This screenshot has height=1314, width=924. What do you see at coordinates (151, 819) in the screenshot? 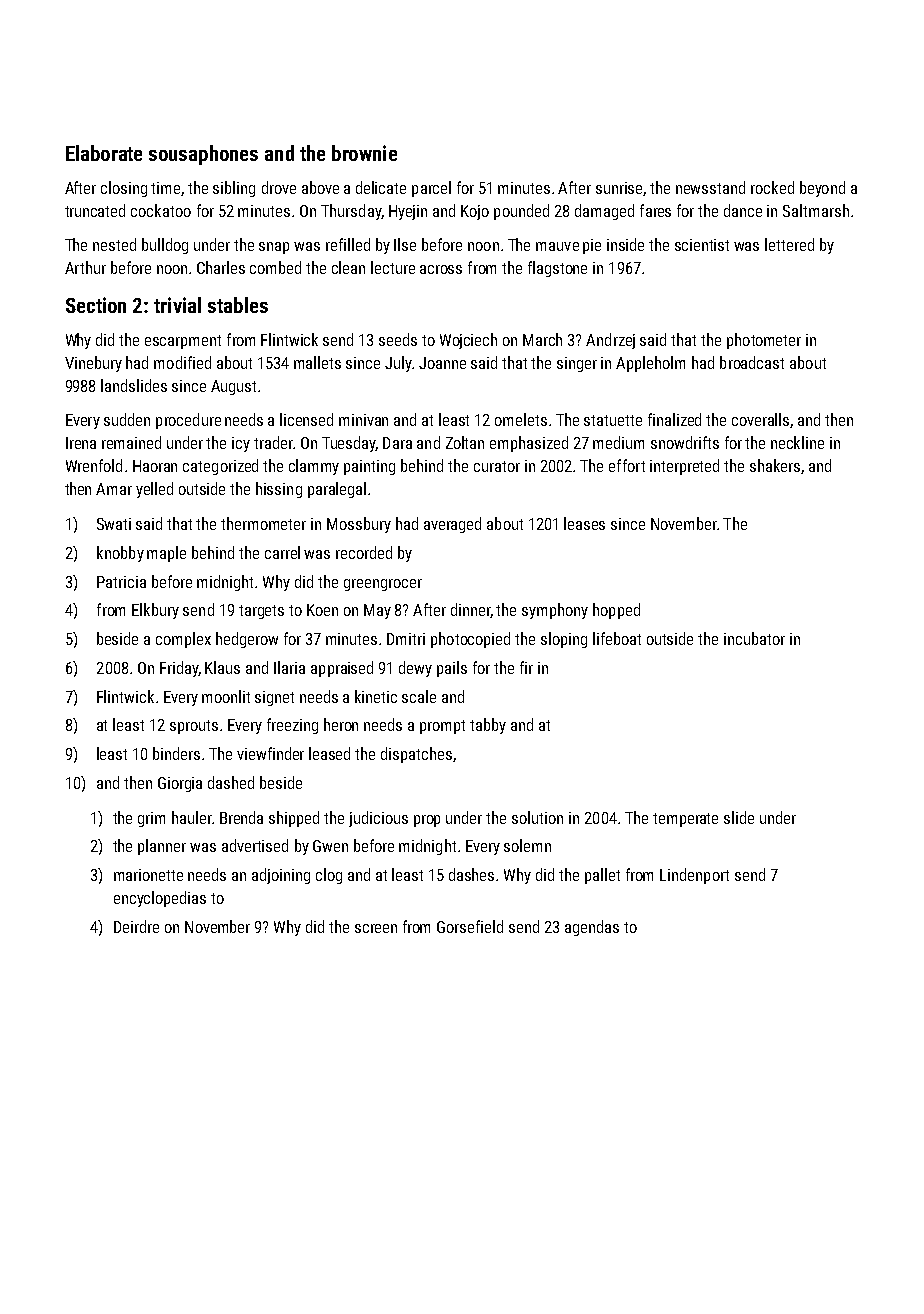
I see `grim` at bounding box center [151, 819].
